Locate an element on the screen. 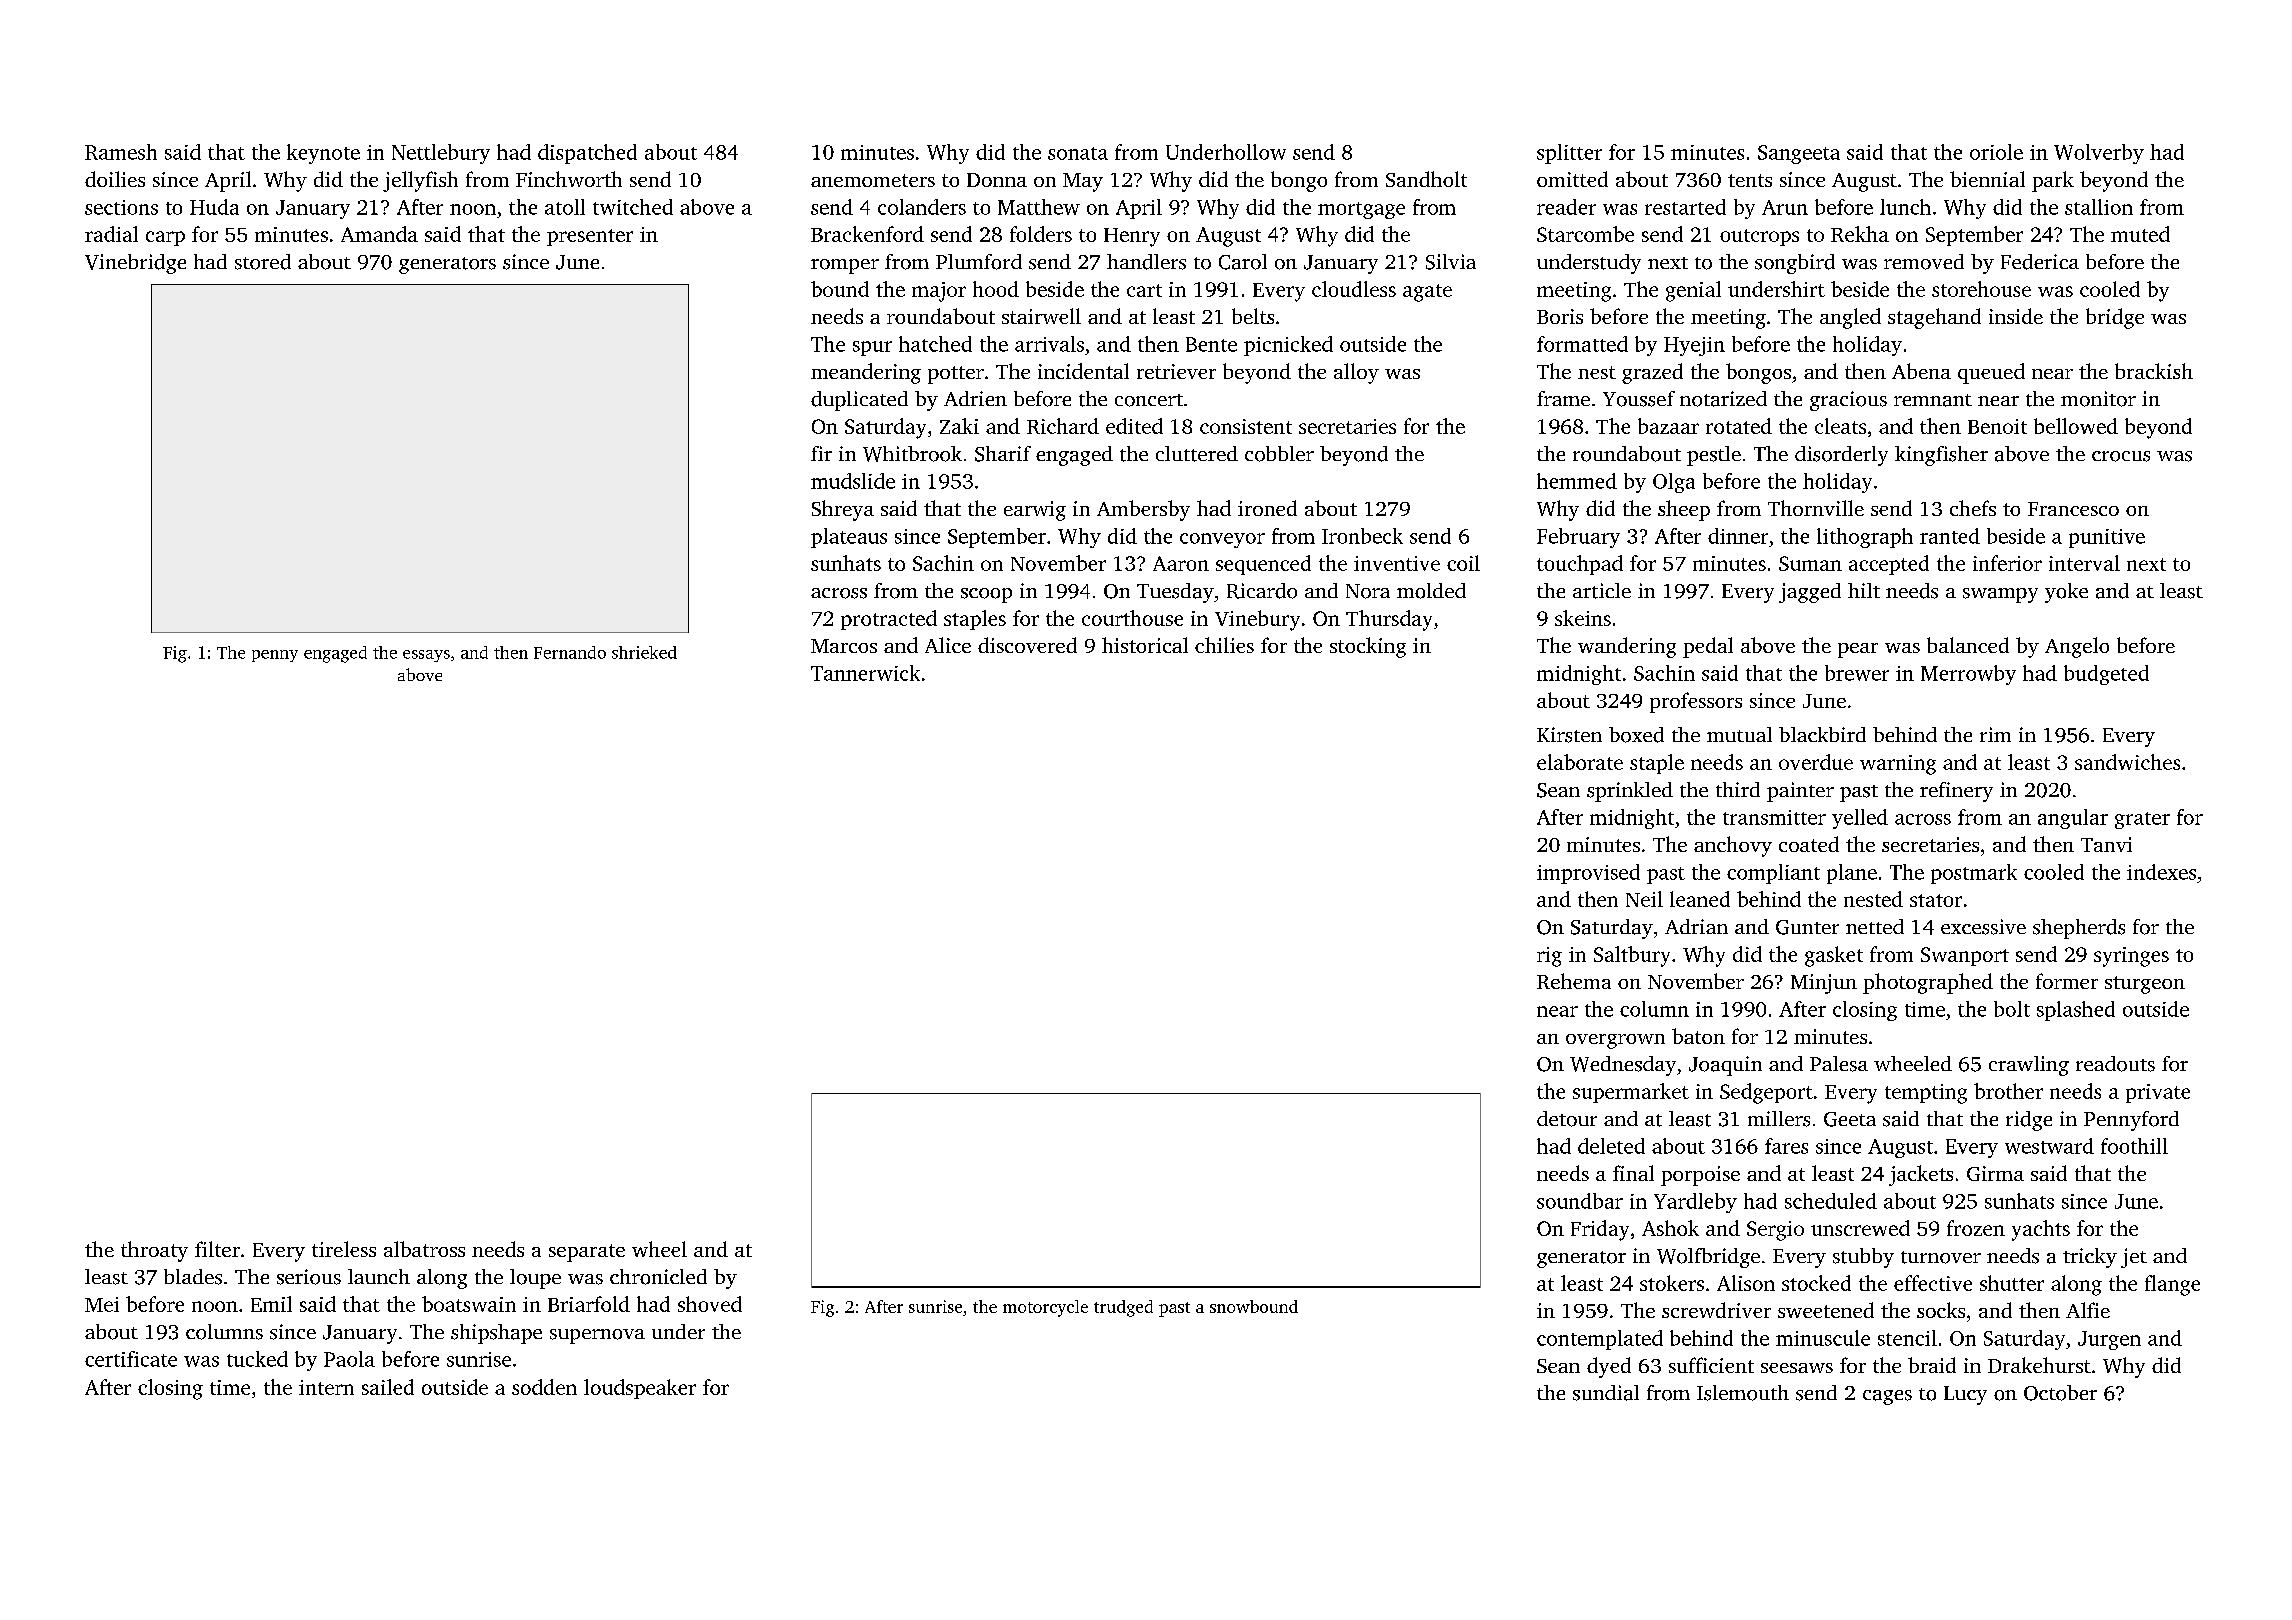  essays is located at coordinates (426, 656).
